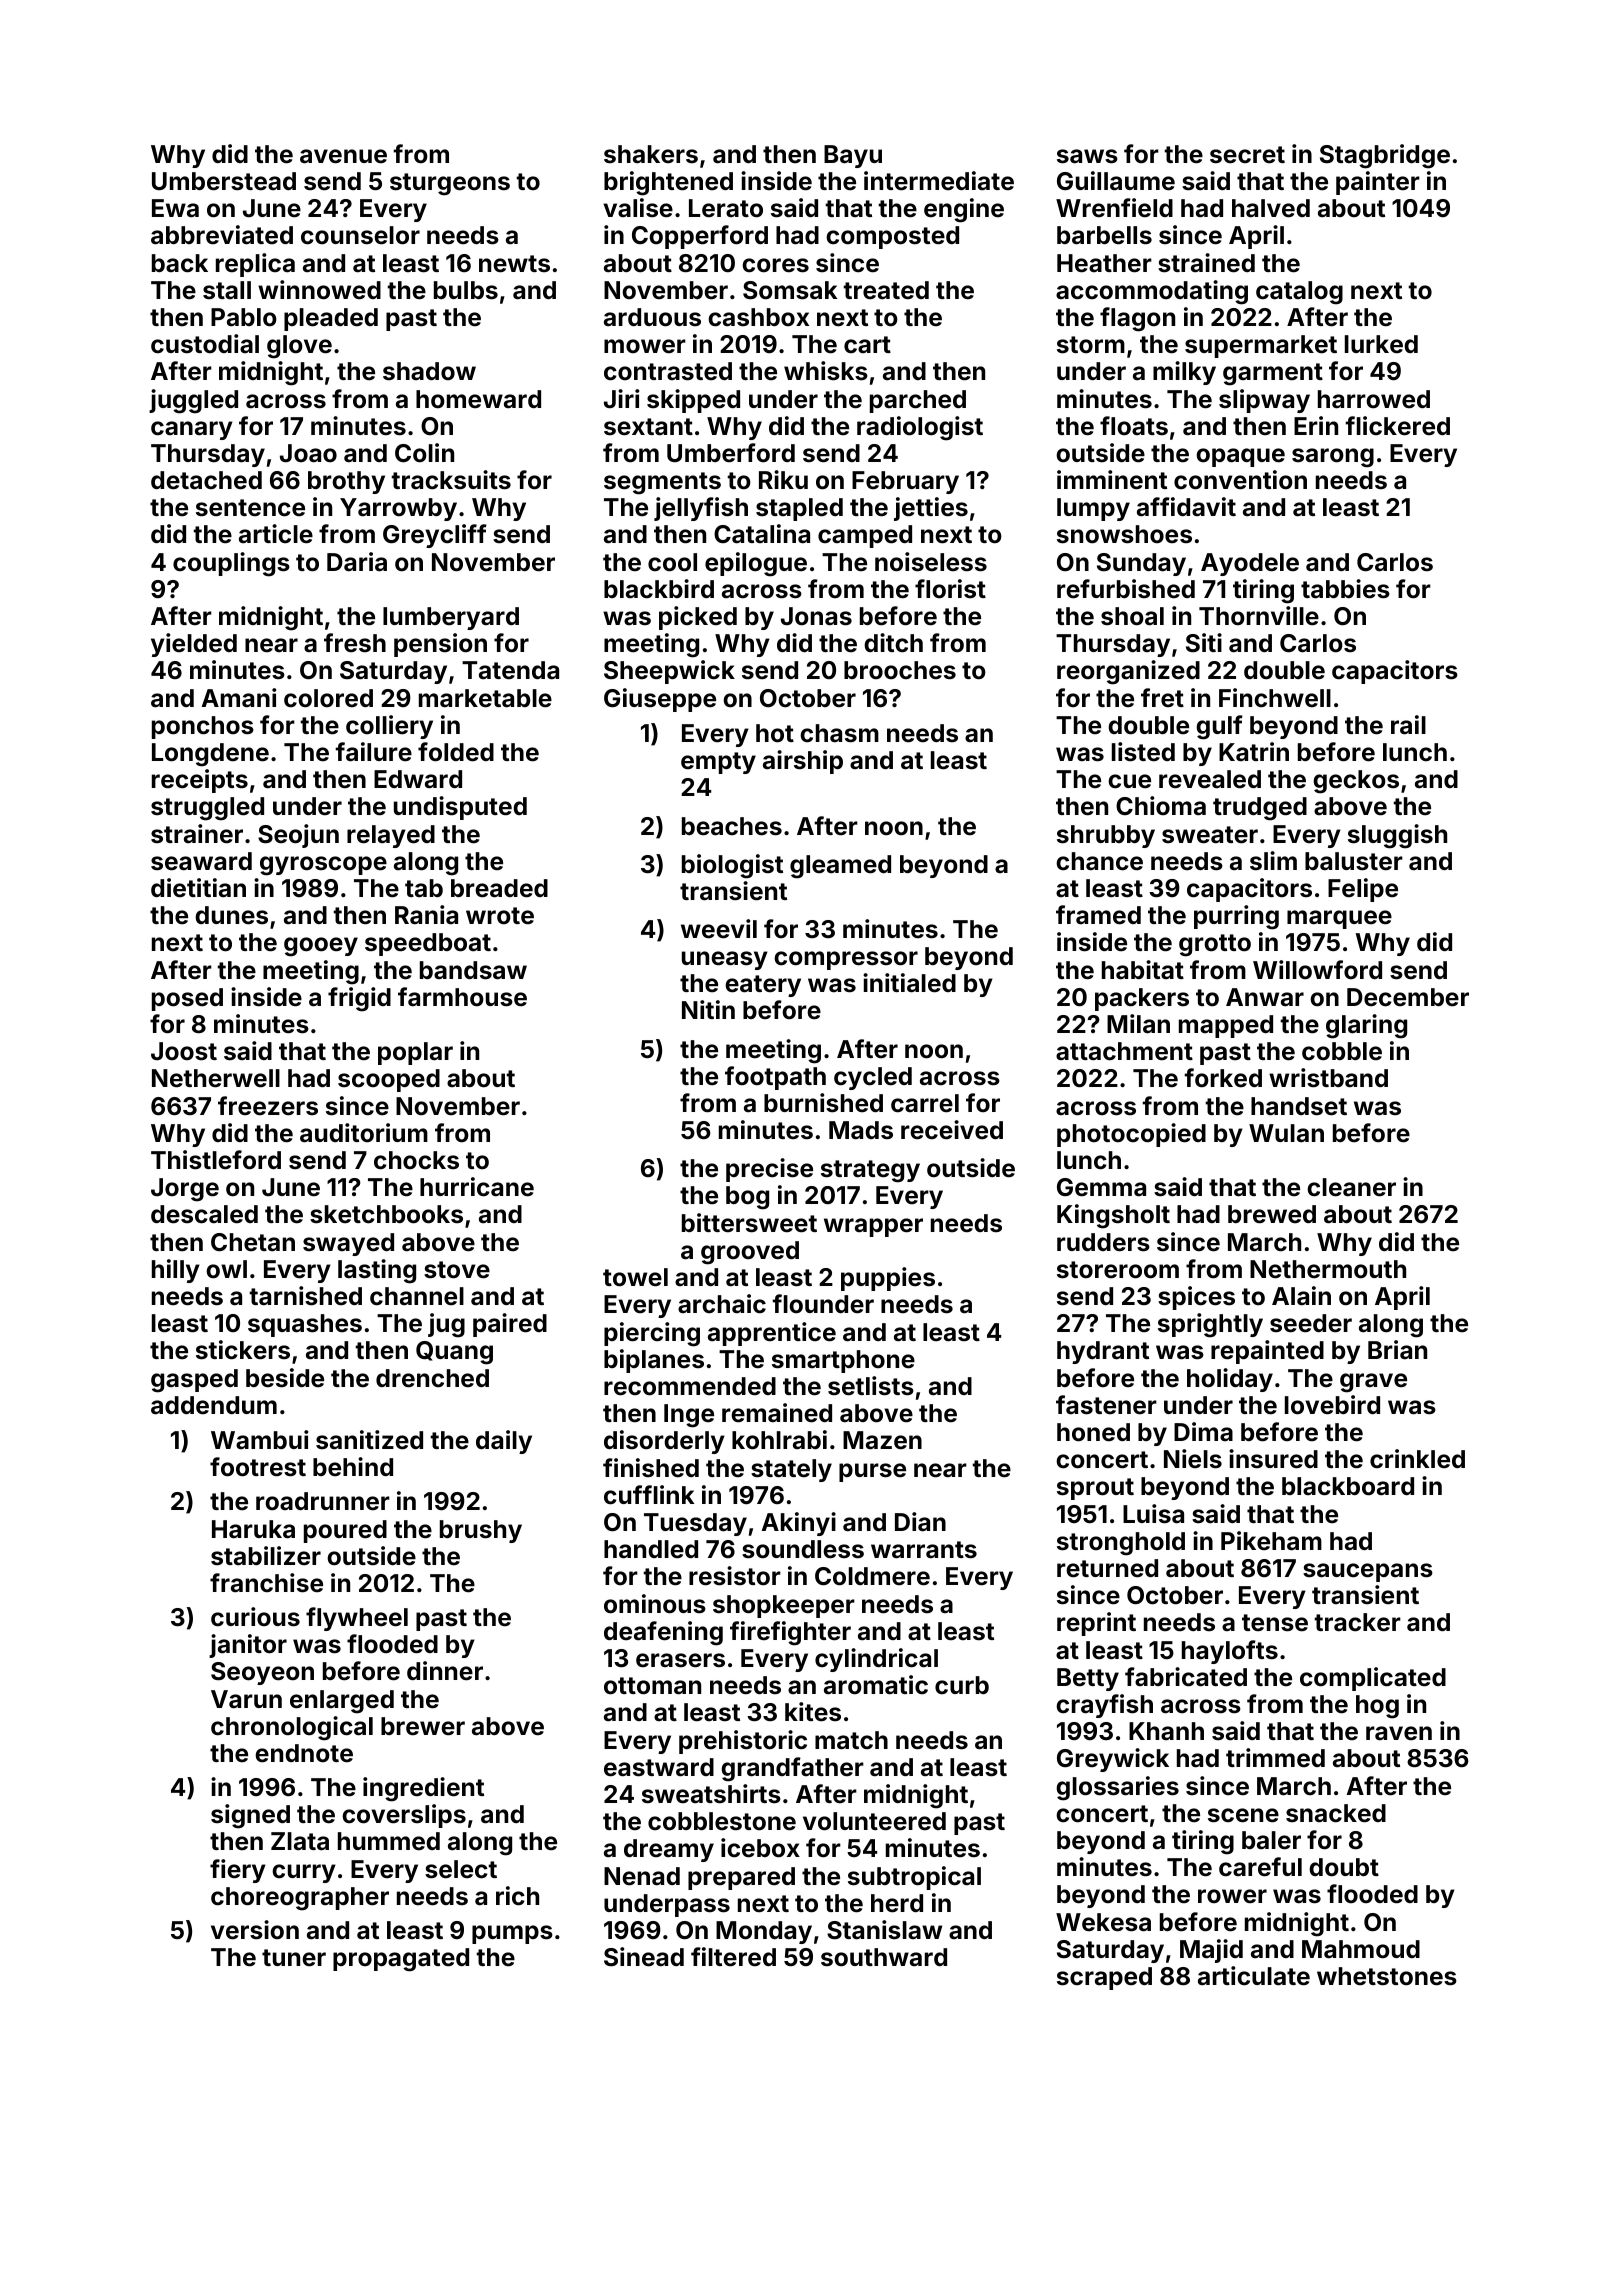 This screenshot has width=1620, height=2292. I want to click on Bayu, so click(853, 156).
